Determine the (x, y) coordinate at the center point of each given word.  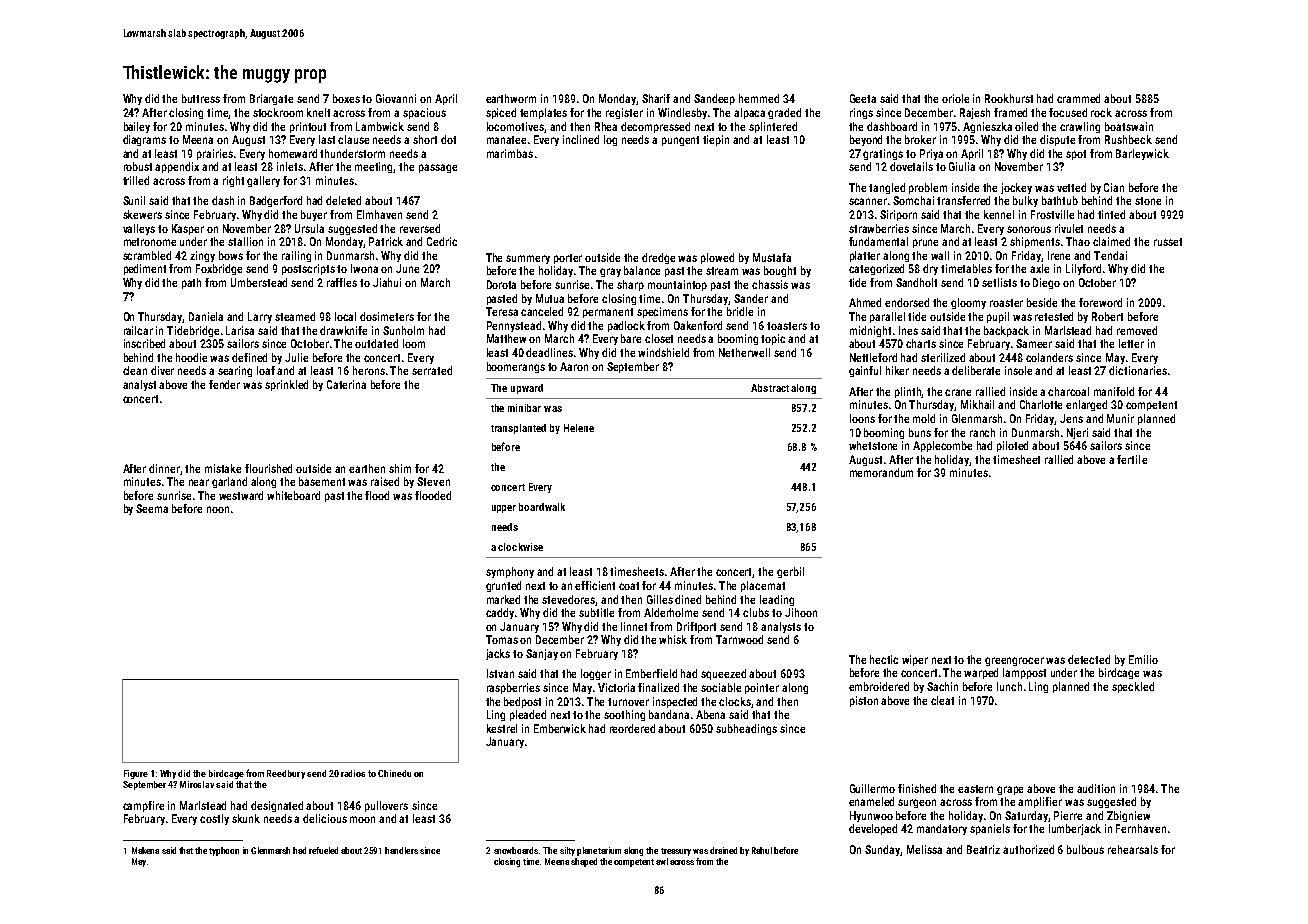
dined (688, 599)
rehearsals (1133, 849)
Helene (579, 428)
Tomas (502, 639)
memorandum (881, 472)
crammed (1078, 98)
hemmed (759, 98)
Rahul (762, 850)
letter (1131, 343)
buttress (201, 98)
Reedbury (286, 774)
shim (400, 468)
